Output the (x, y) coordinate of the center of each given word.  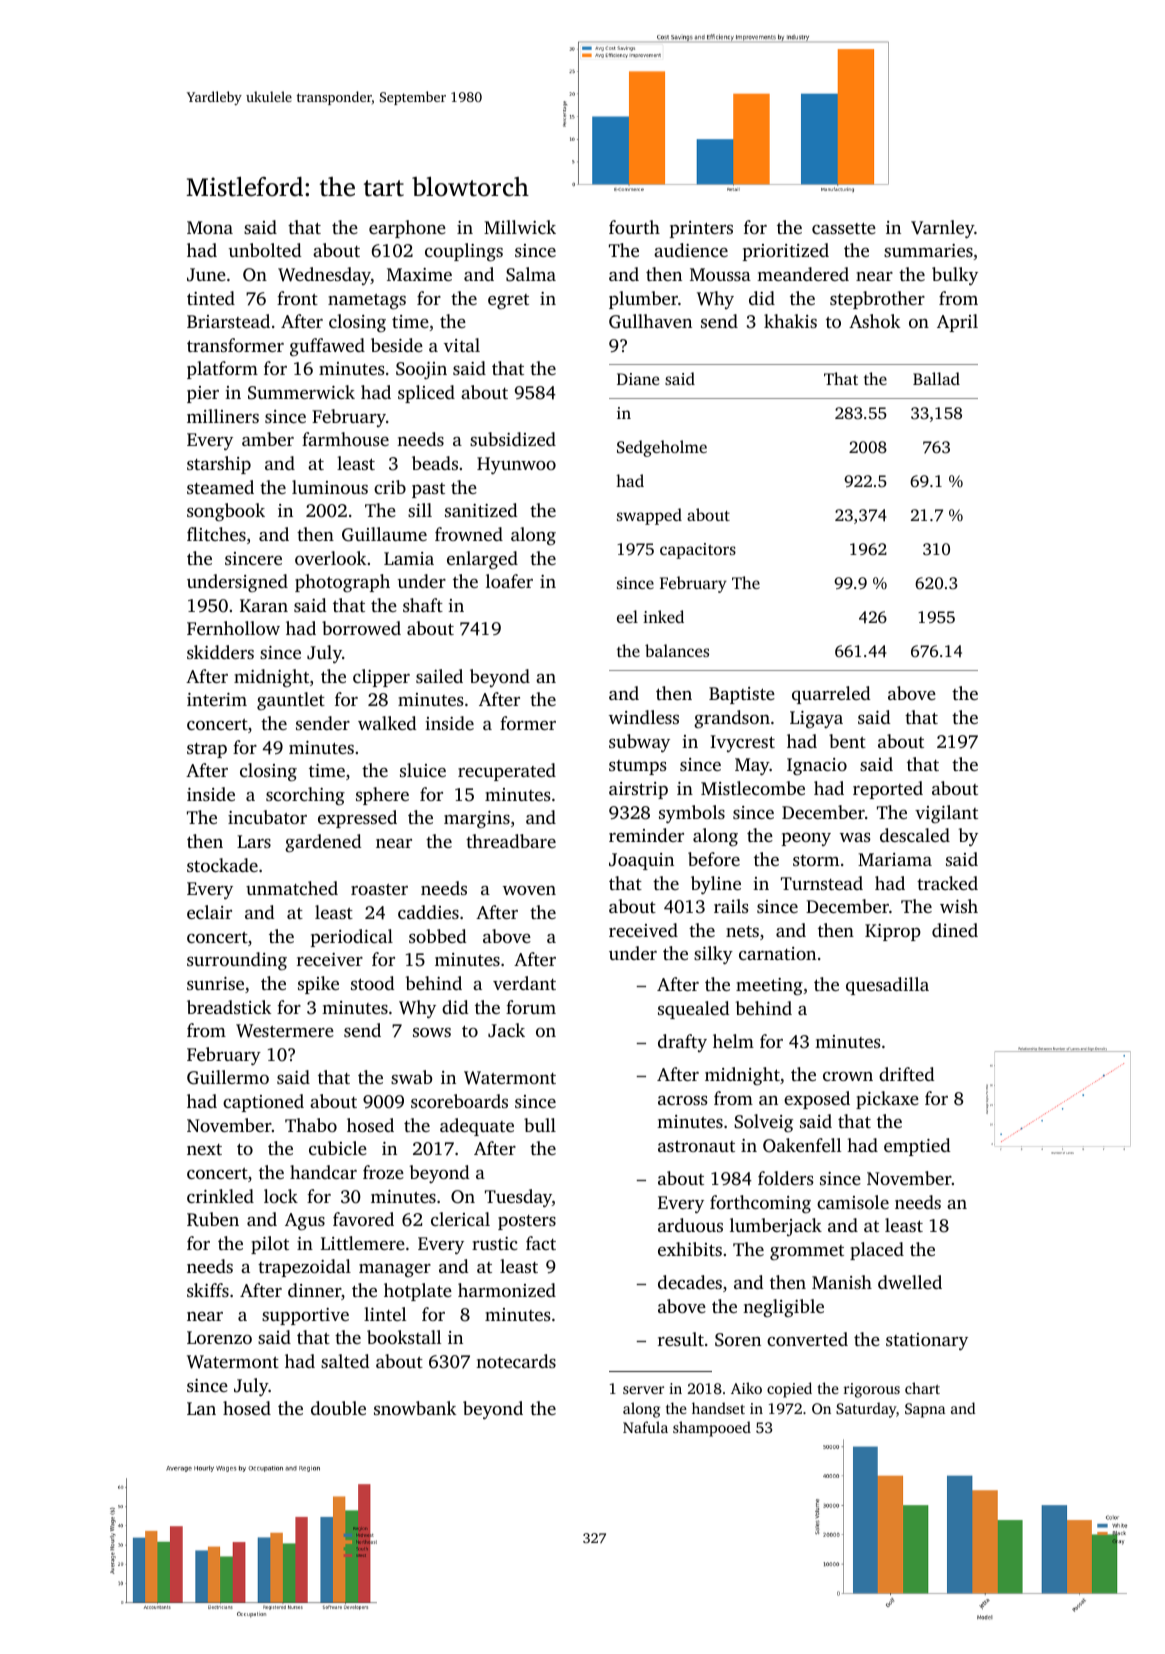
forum (531, 1007)
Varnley (942, 229)
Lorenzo (219, 1337)
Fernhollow (233, 628)
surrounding (237, 961)
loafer (509, 581)
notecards (516, 1361)
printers (701, 229)
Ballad (936, 378)
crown (848, 1076)
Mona (210, 227)
